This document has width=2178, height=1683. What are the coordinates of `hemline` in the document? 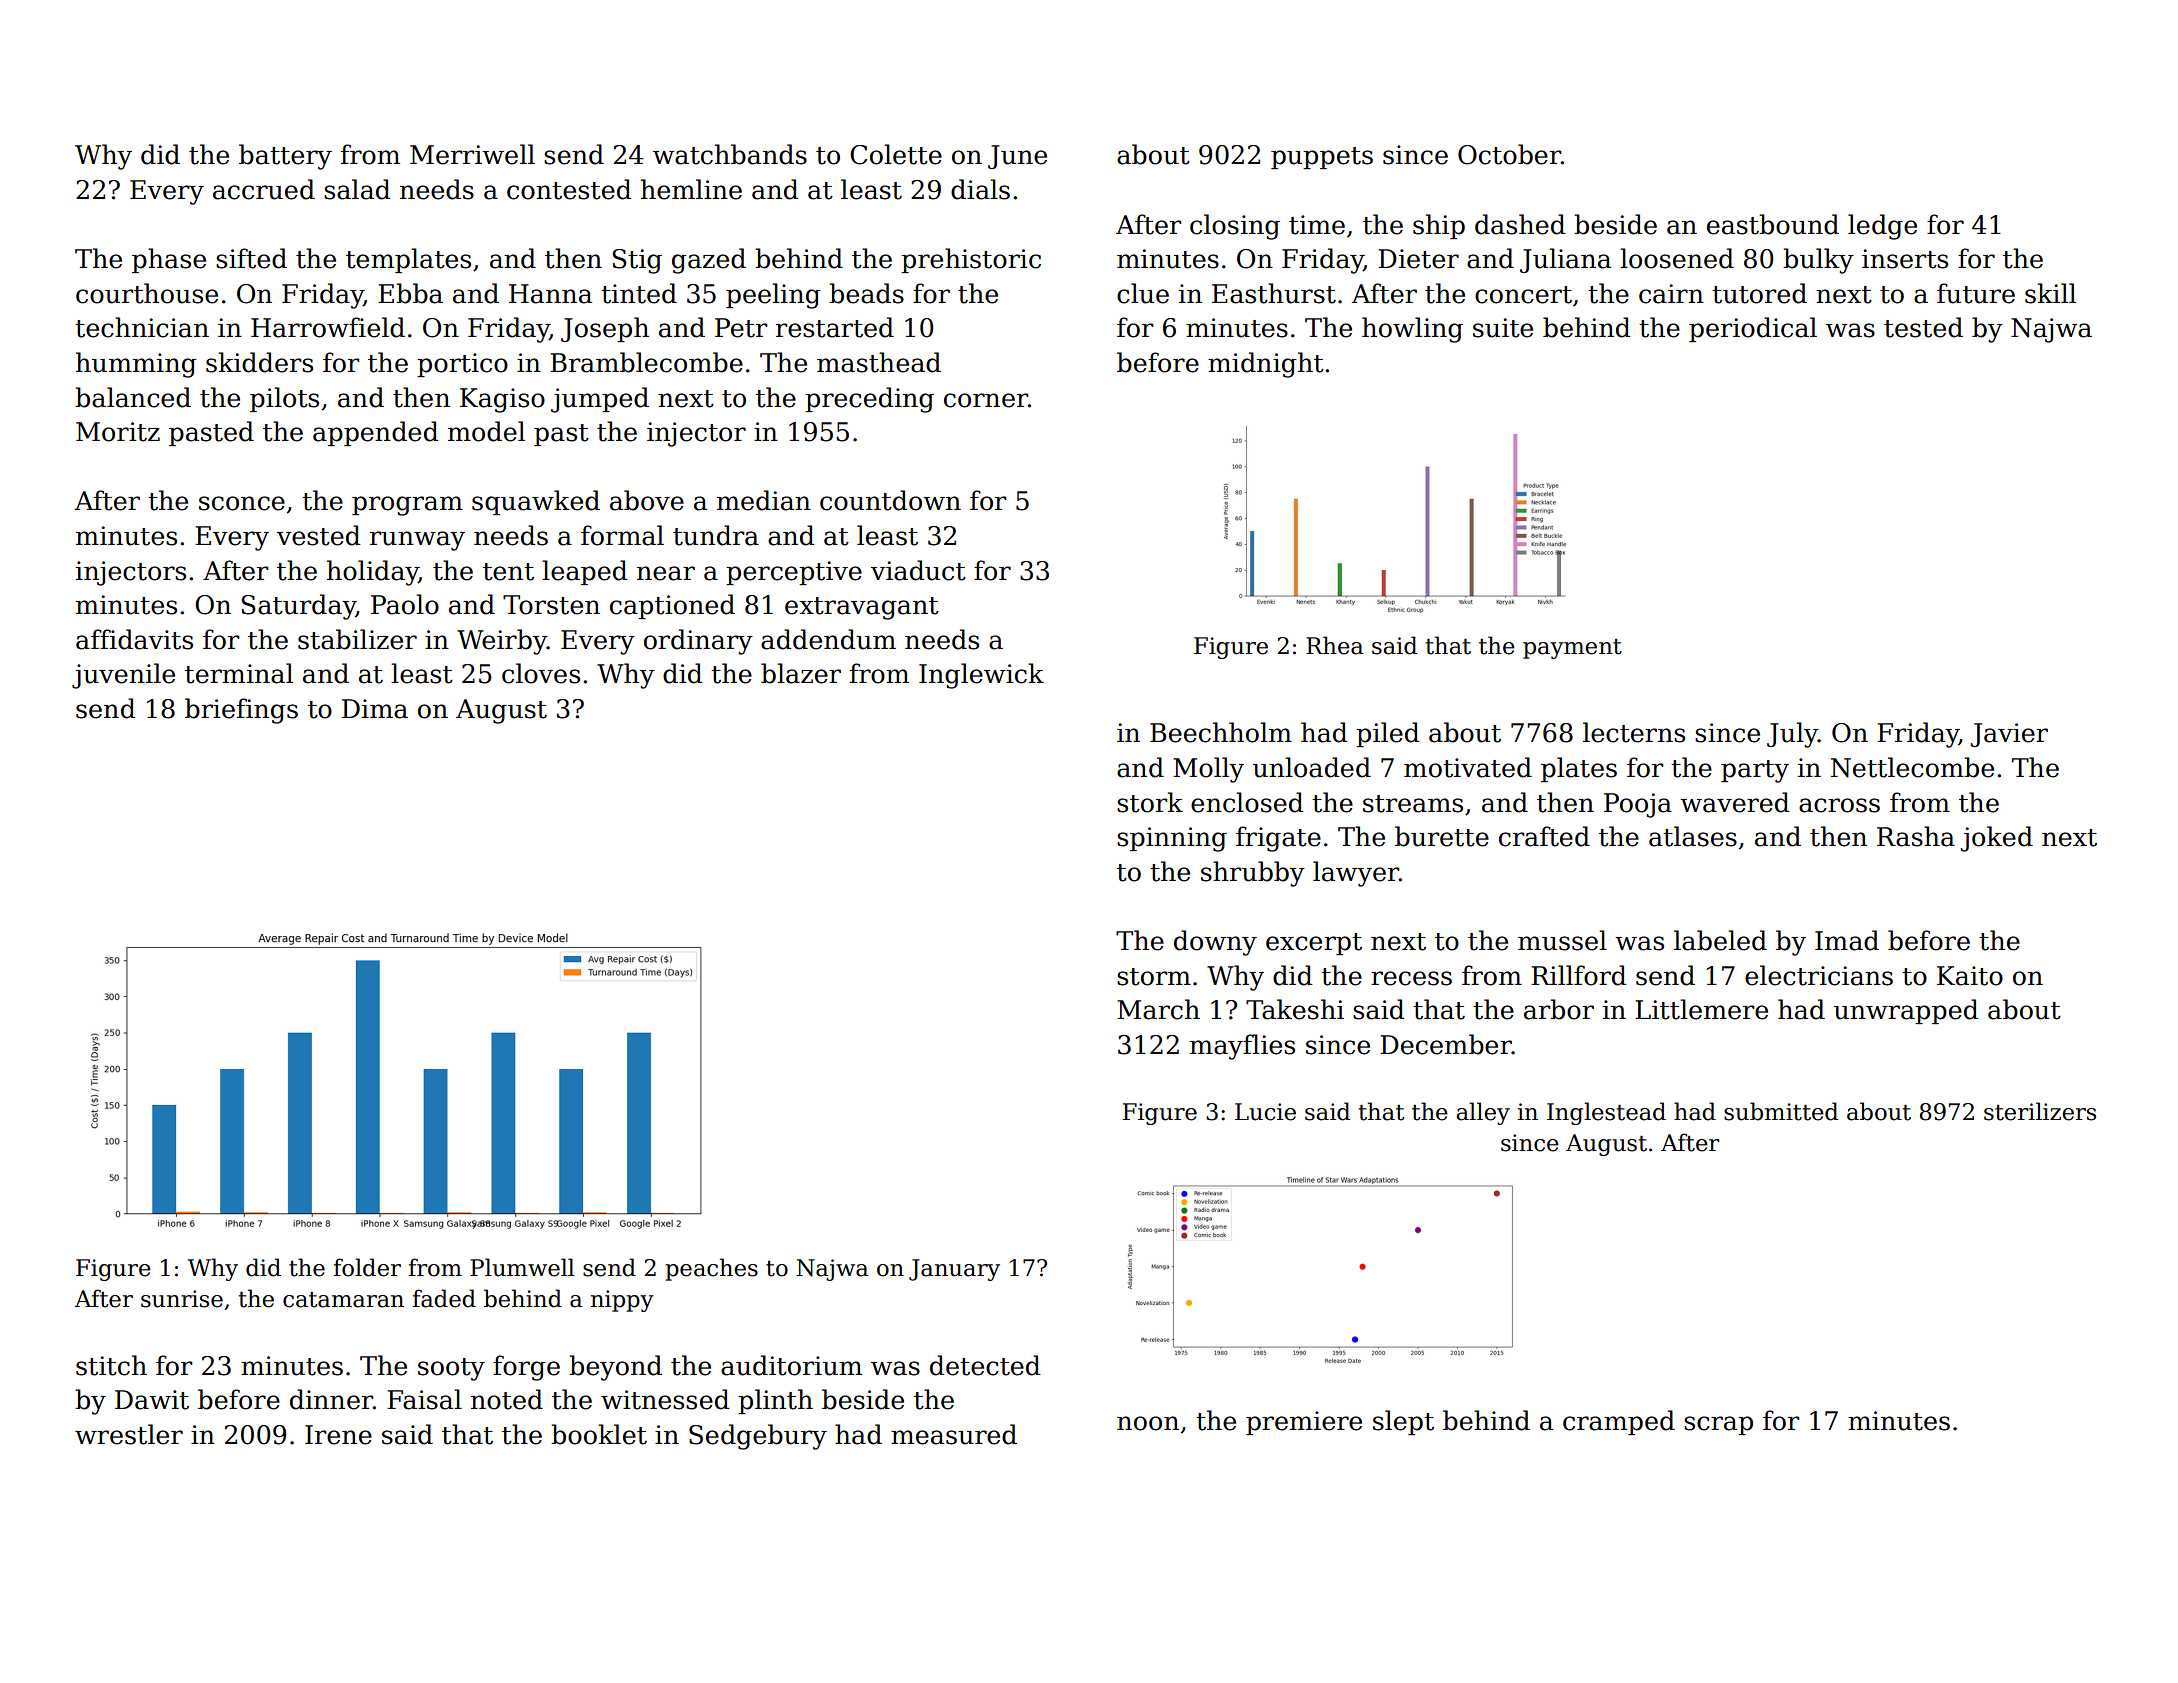 It's located at (691, 189).
